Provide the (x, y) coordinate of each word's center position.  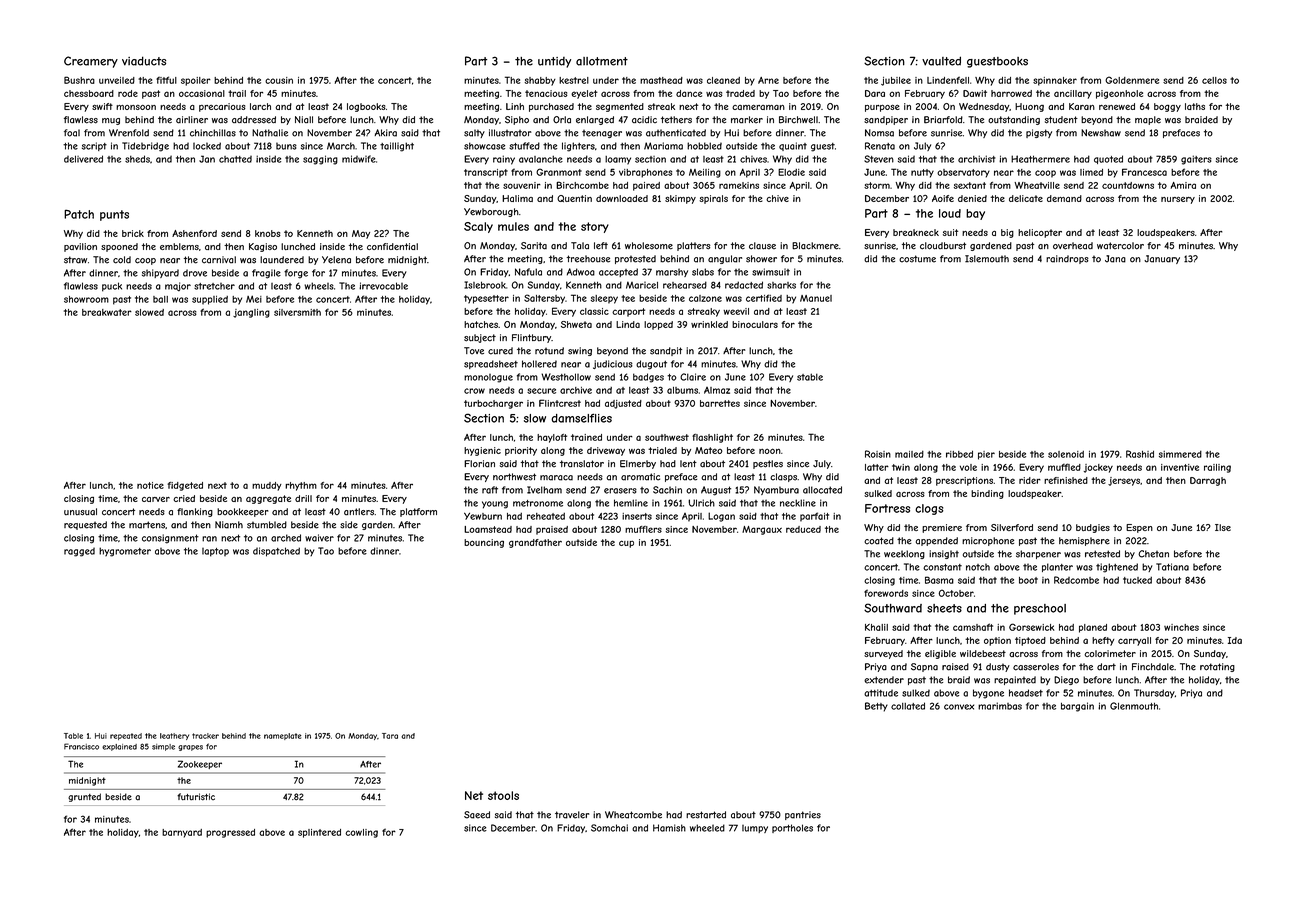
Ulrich (701, 503)
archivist (977, 159)
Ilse (1223, 527)
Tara (390, 736)
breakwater (107, 312)
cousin (279, 80)
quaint (793, 146)
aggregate (268, 499)
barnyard (182, 833)
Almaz (717, 390)
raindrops (1067, 259)
